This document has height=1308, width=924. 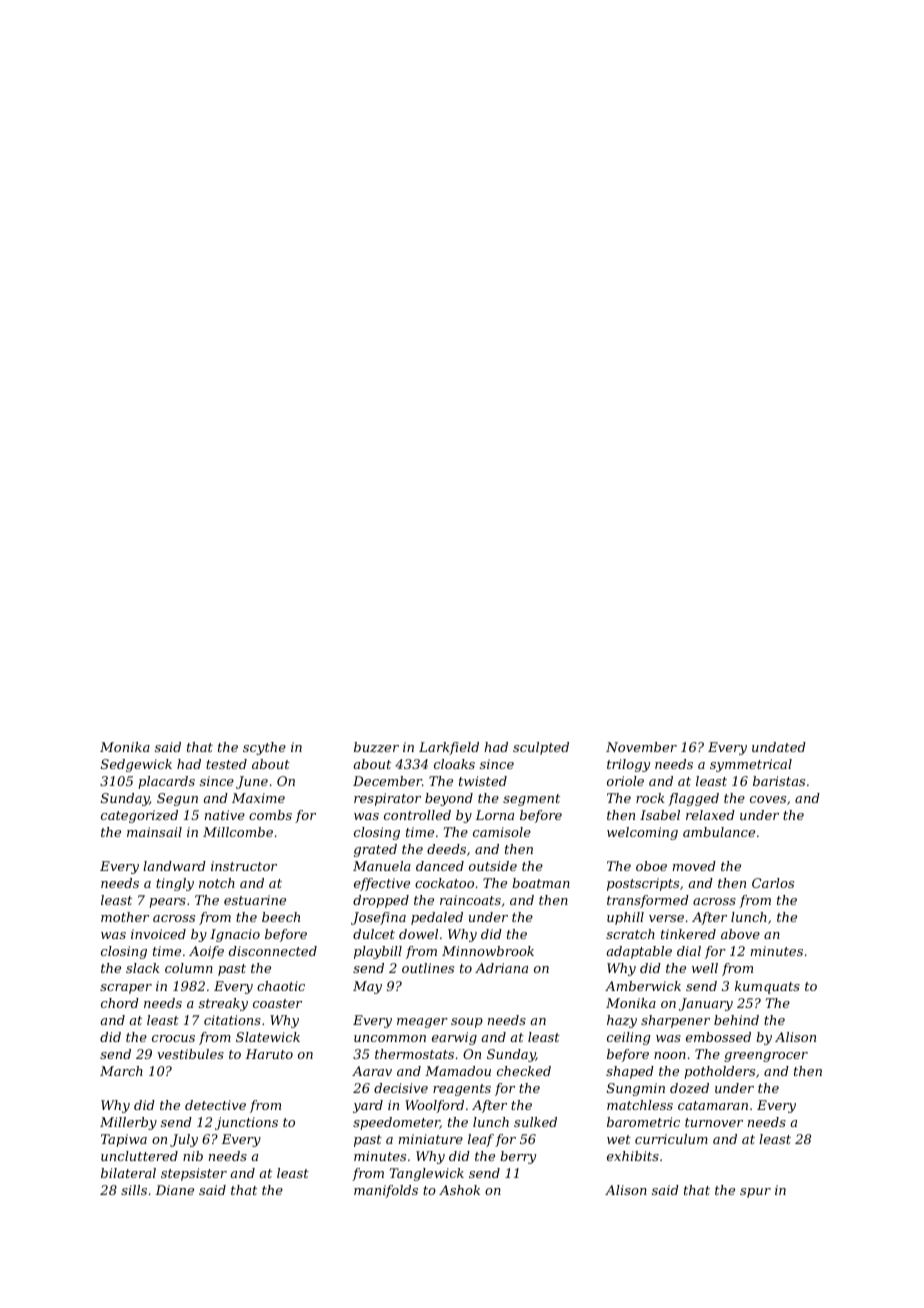 I want to click on bilateral, so click(x=128, y=1173).
